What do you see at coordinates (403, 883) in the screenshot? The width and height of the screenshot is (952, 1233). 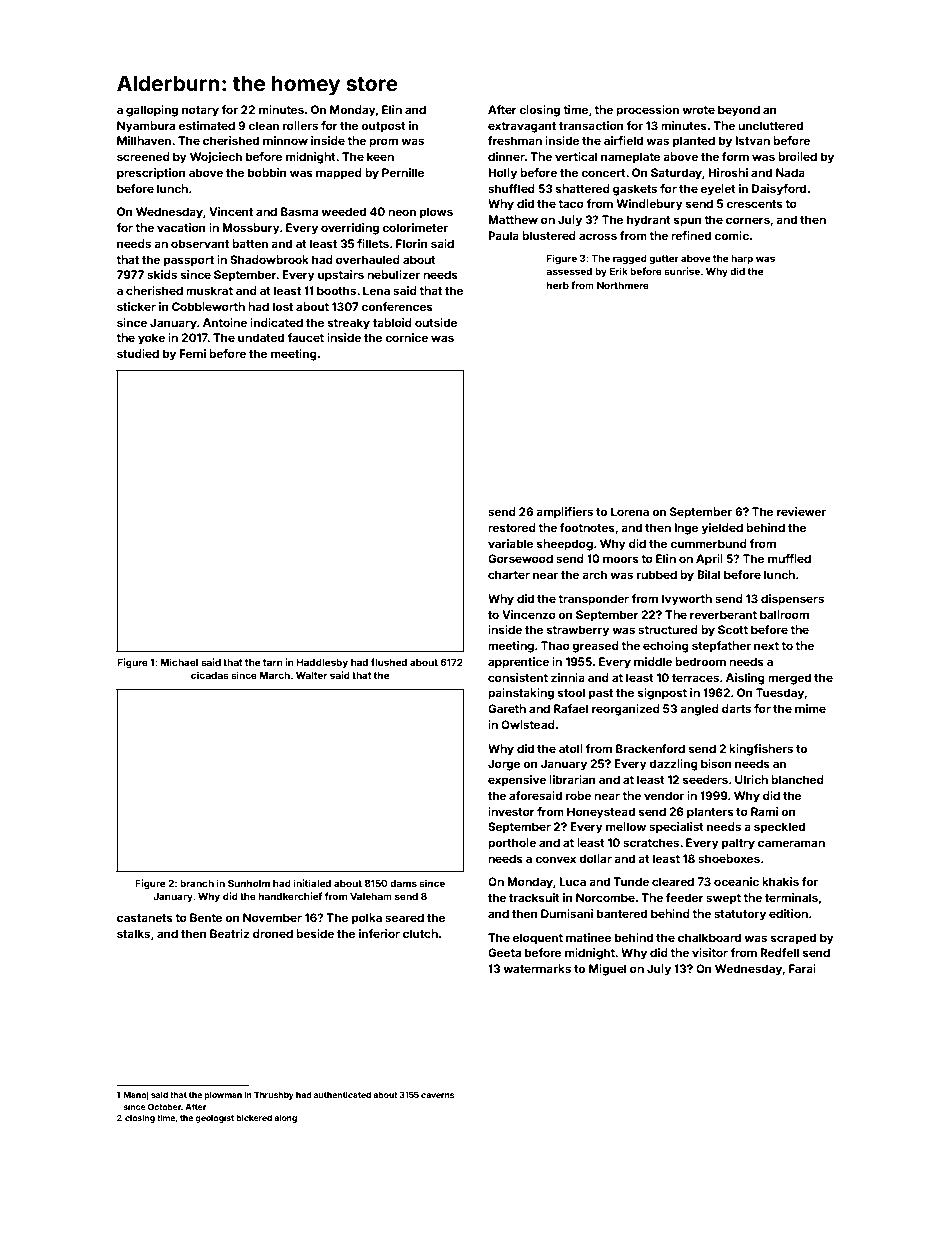 I see `dams` at bounding box center [403, 883].
